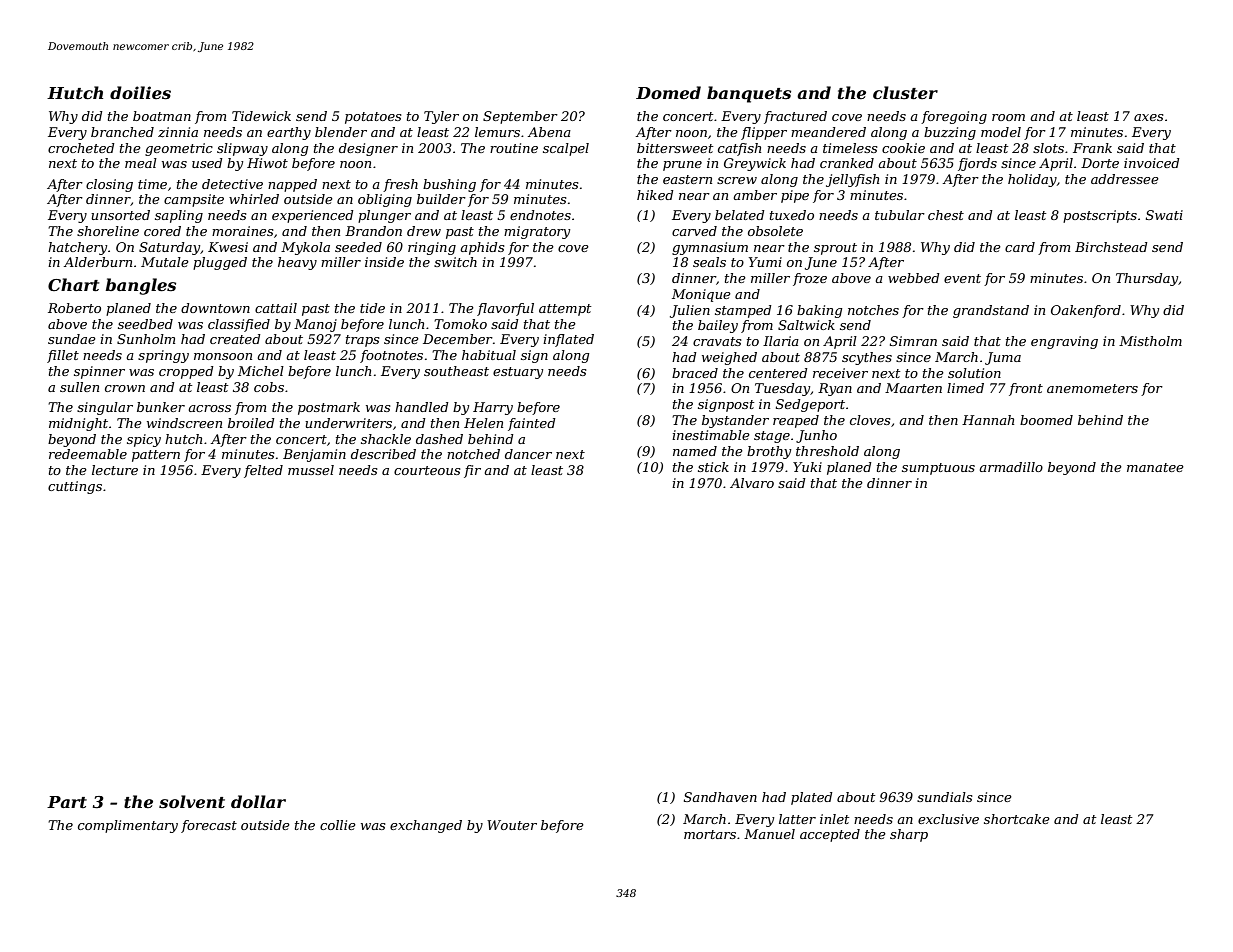  I want to click on Domed, so click(668, 92).
